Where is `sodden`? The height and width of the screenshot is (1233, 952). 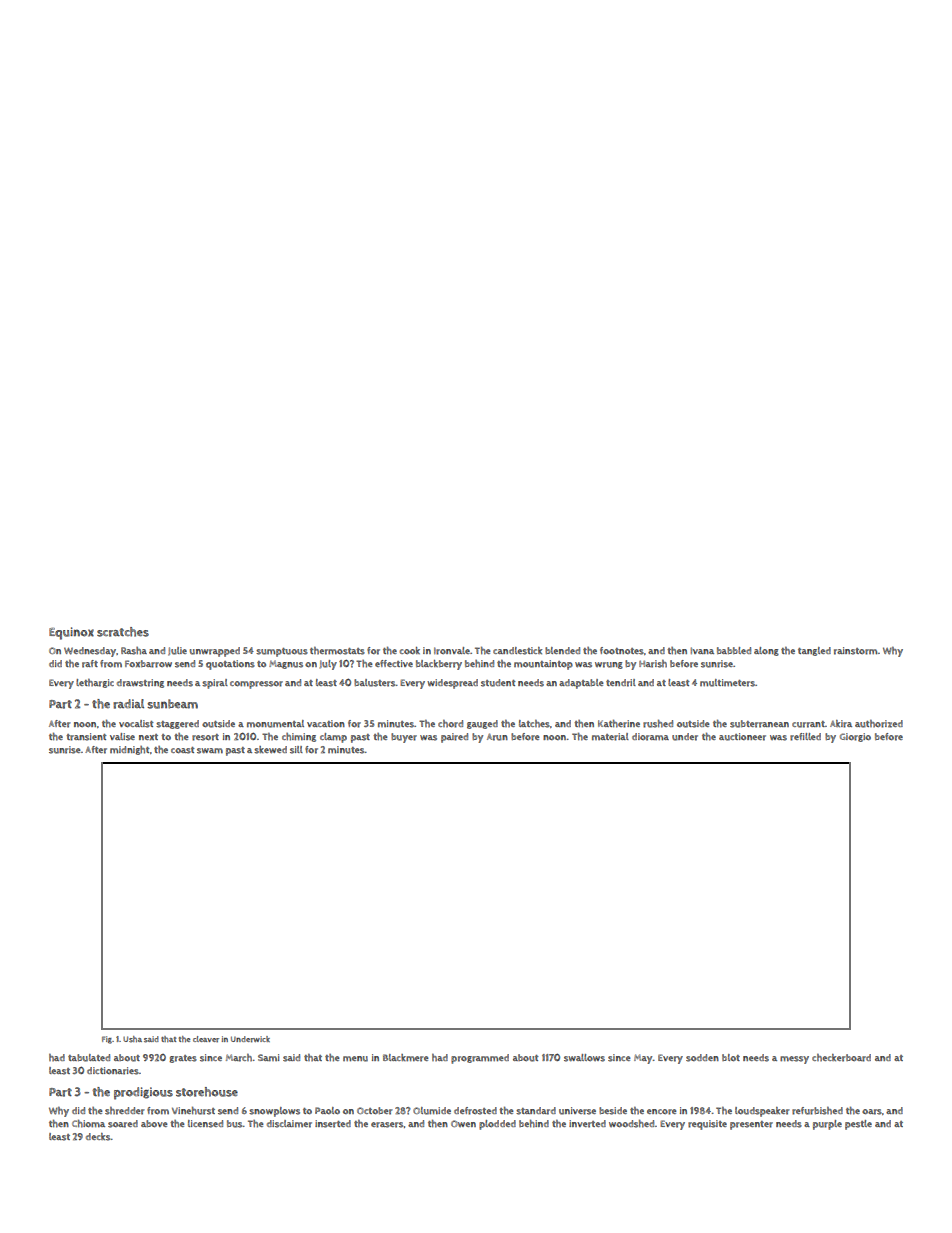 sodden is located at coordinates (702, 1058).
